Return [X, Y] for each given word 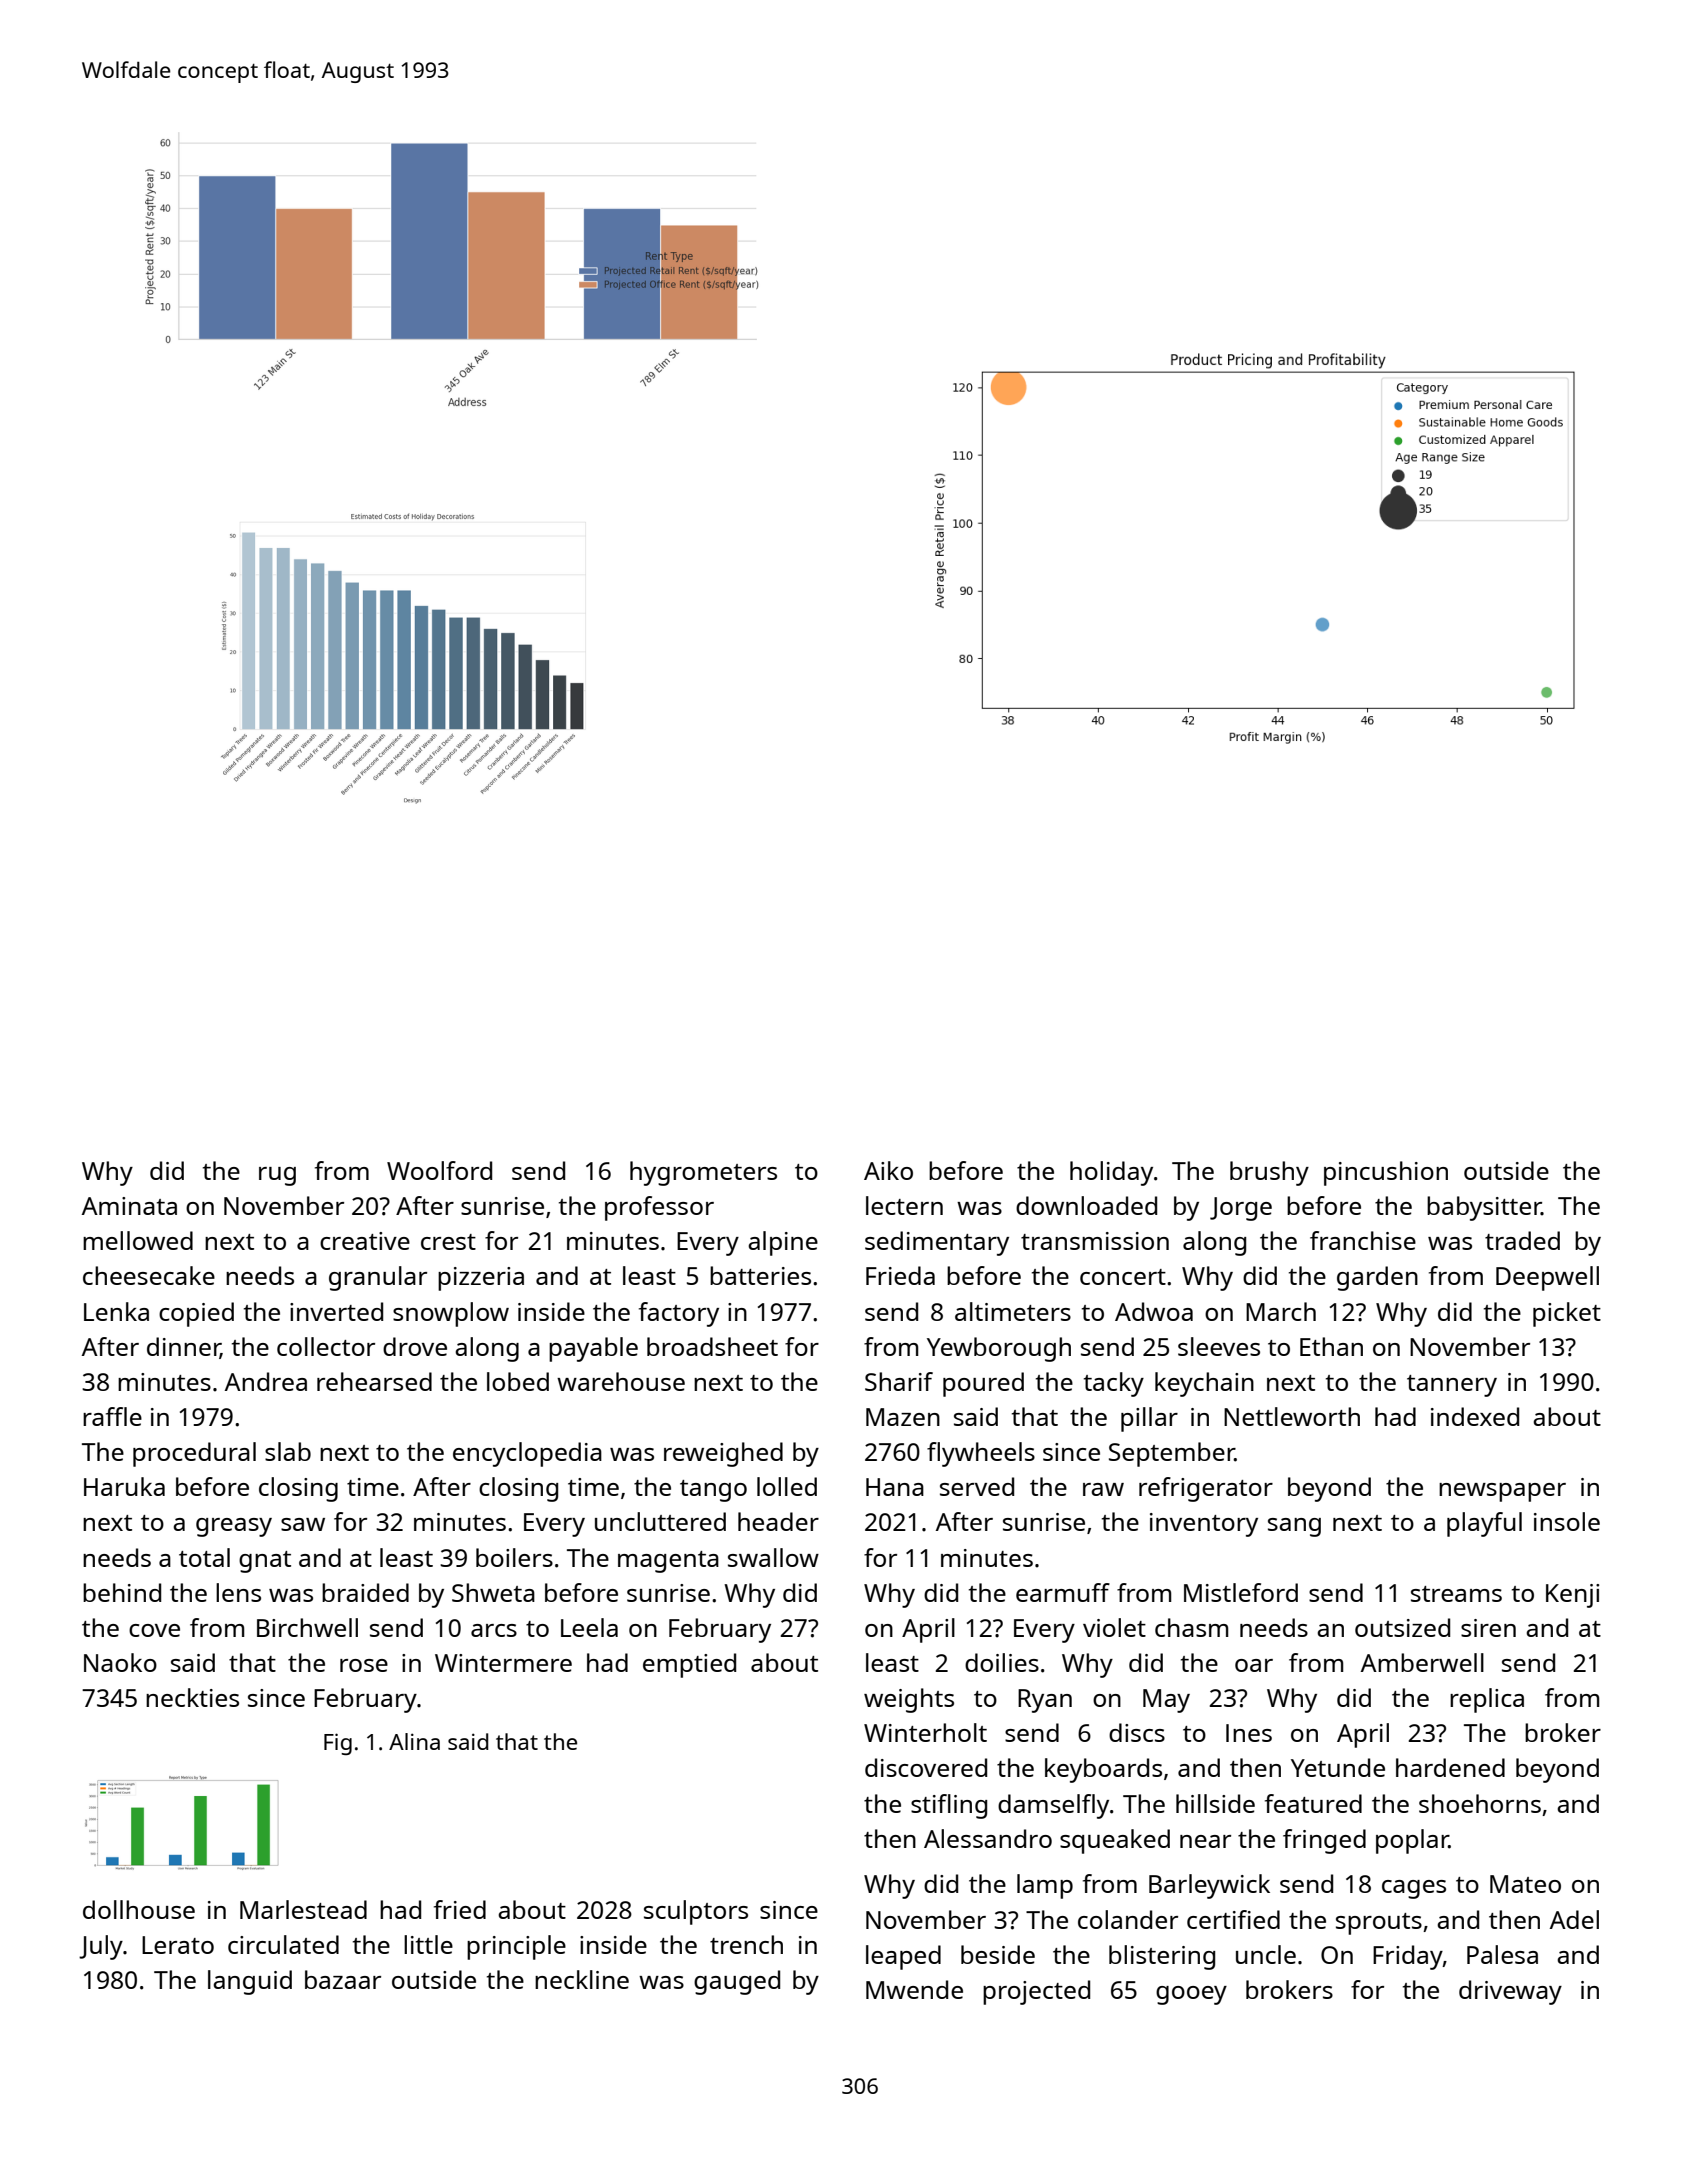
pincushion [1386, 1173]
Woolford [439, 1170]
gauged [737, 1982]
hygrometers [703, 1173]
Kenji [1572, 1596]
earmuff [1063, 1592]
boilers [514, 1557]
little [428, 1944]
